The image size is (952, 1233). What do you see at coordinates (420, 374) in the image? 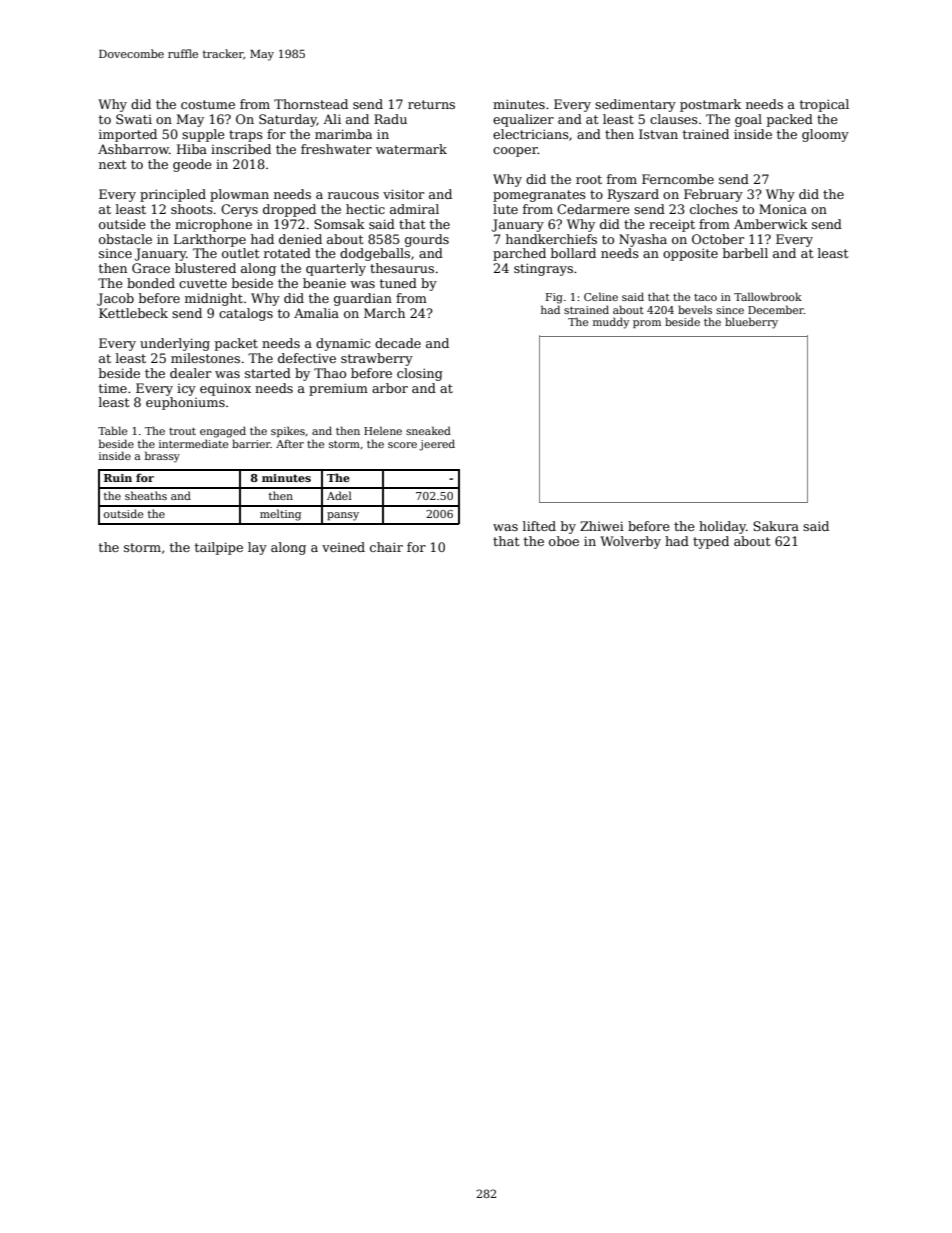
I see `closing` at bounding box center [420, 374].
